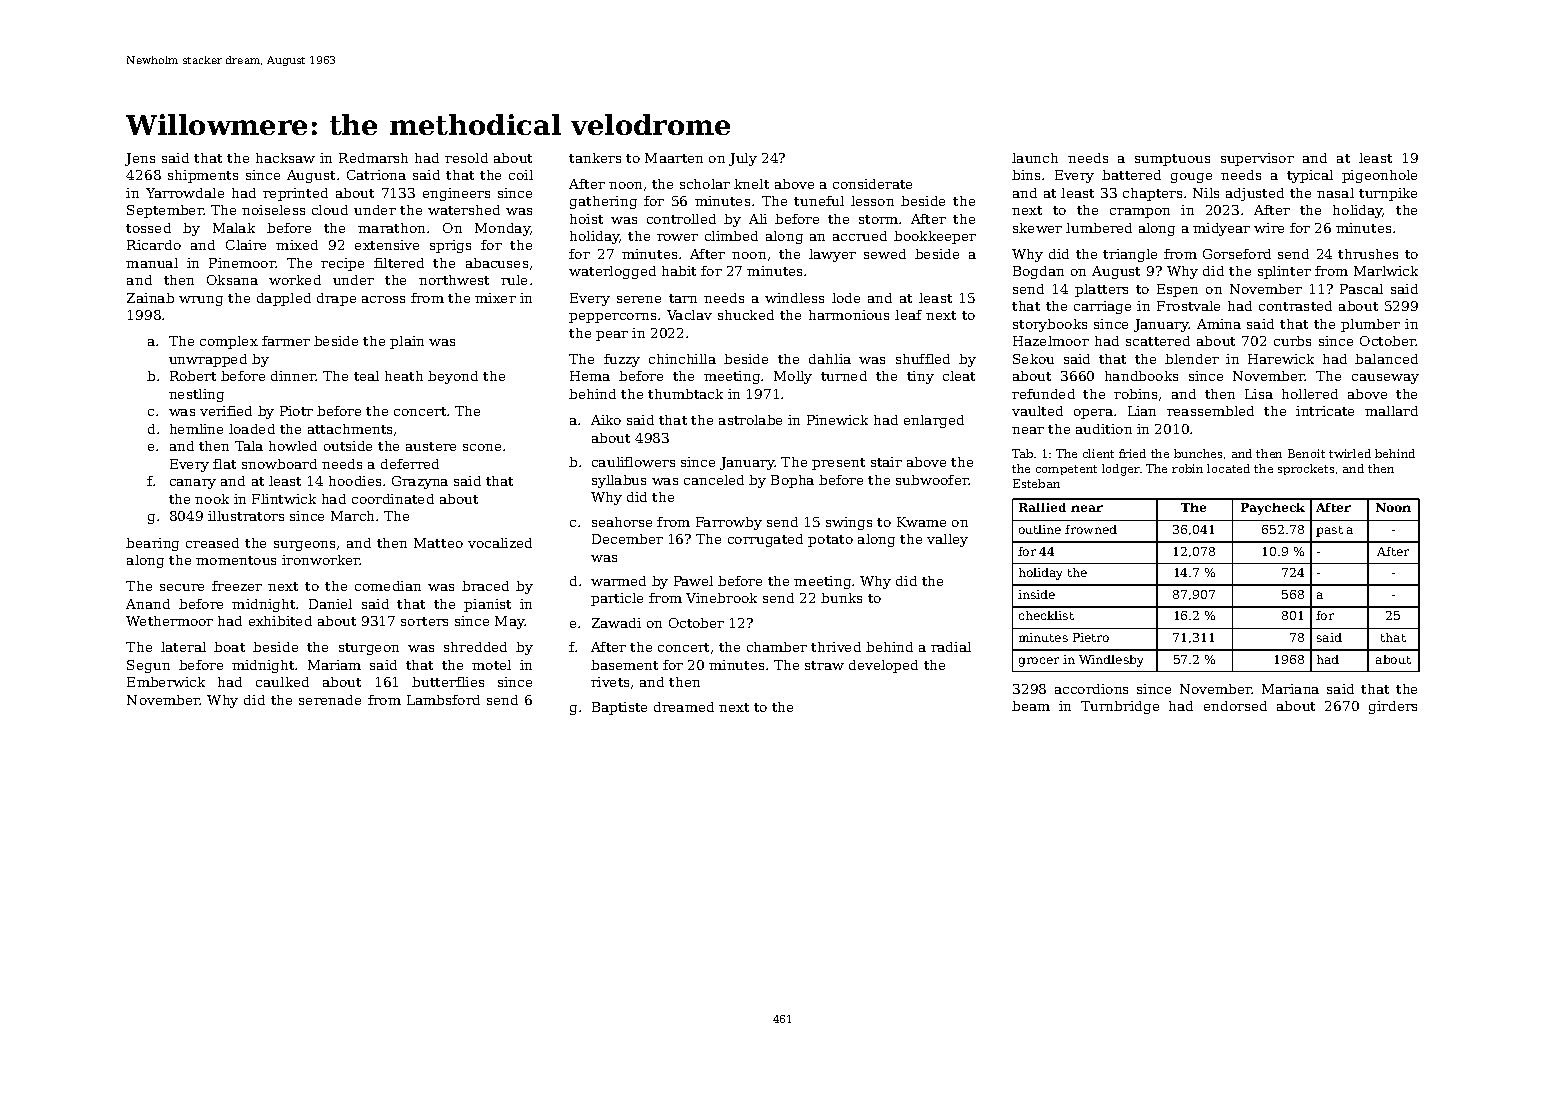  I want to click on Emberwick, so click(166, 682).
